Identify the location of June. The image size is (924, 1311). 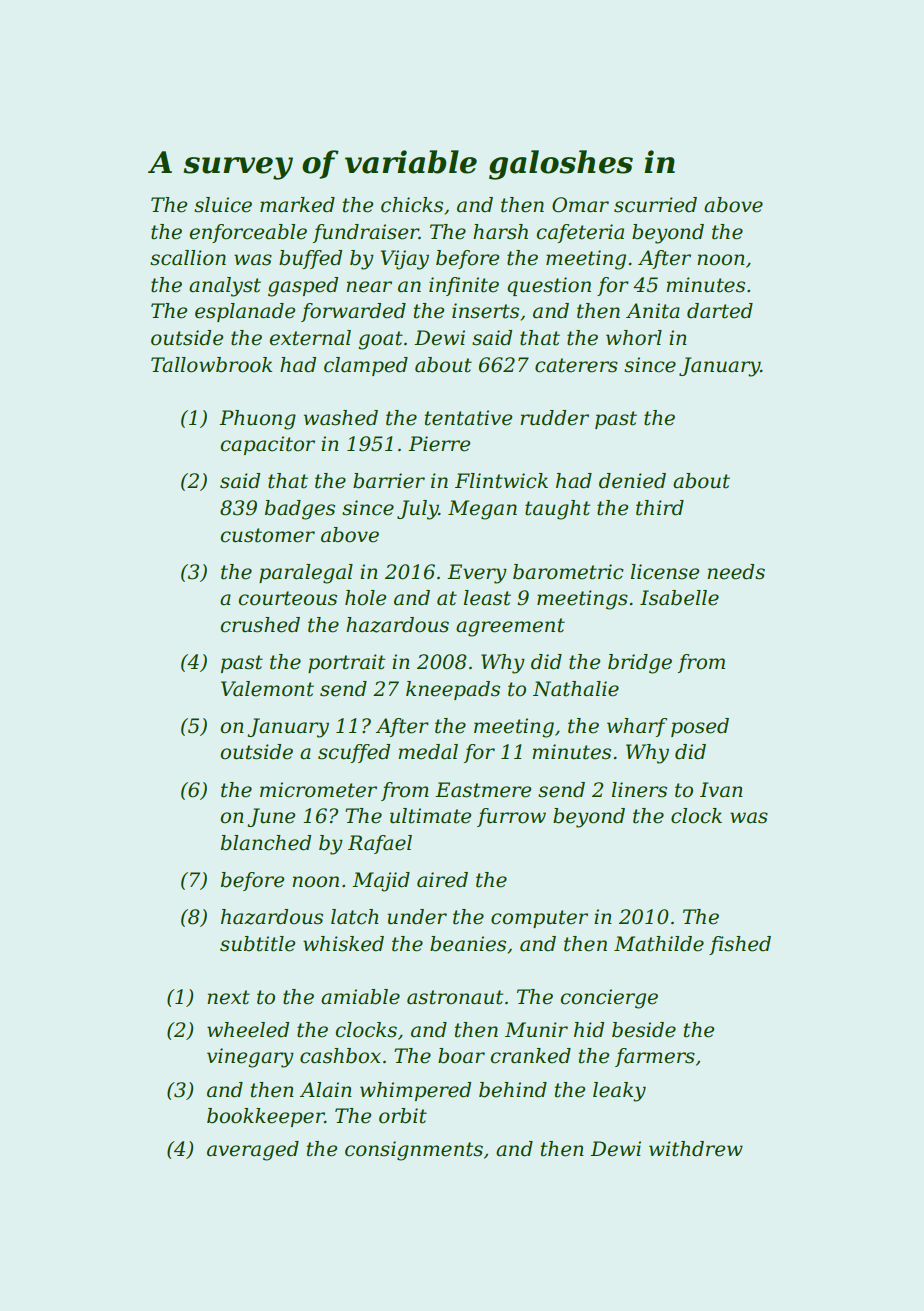
(271, 817).
